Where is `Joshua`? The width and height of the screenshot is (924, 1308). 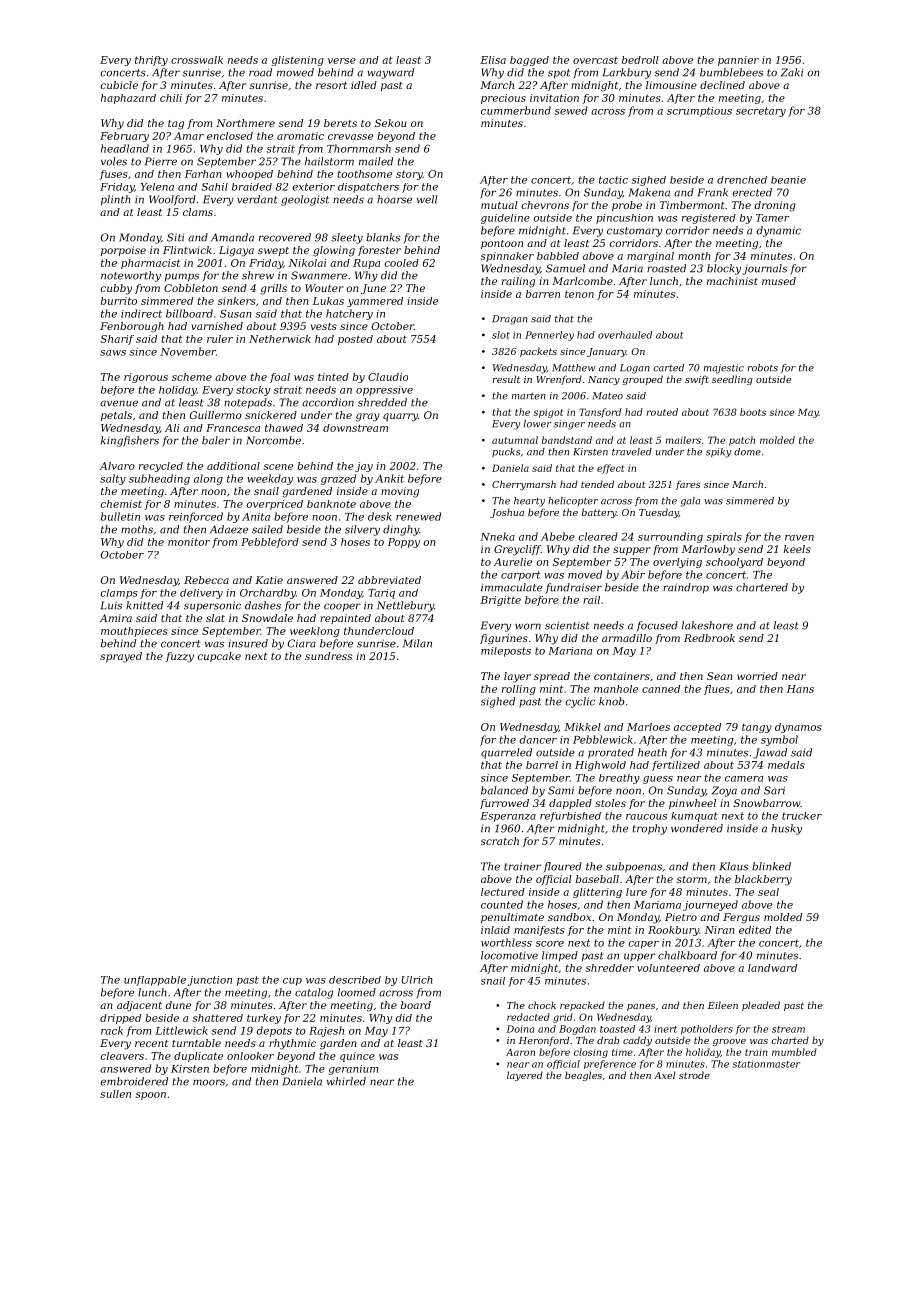
Joshua is located at coordinates (507, 513).
